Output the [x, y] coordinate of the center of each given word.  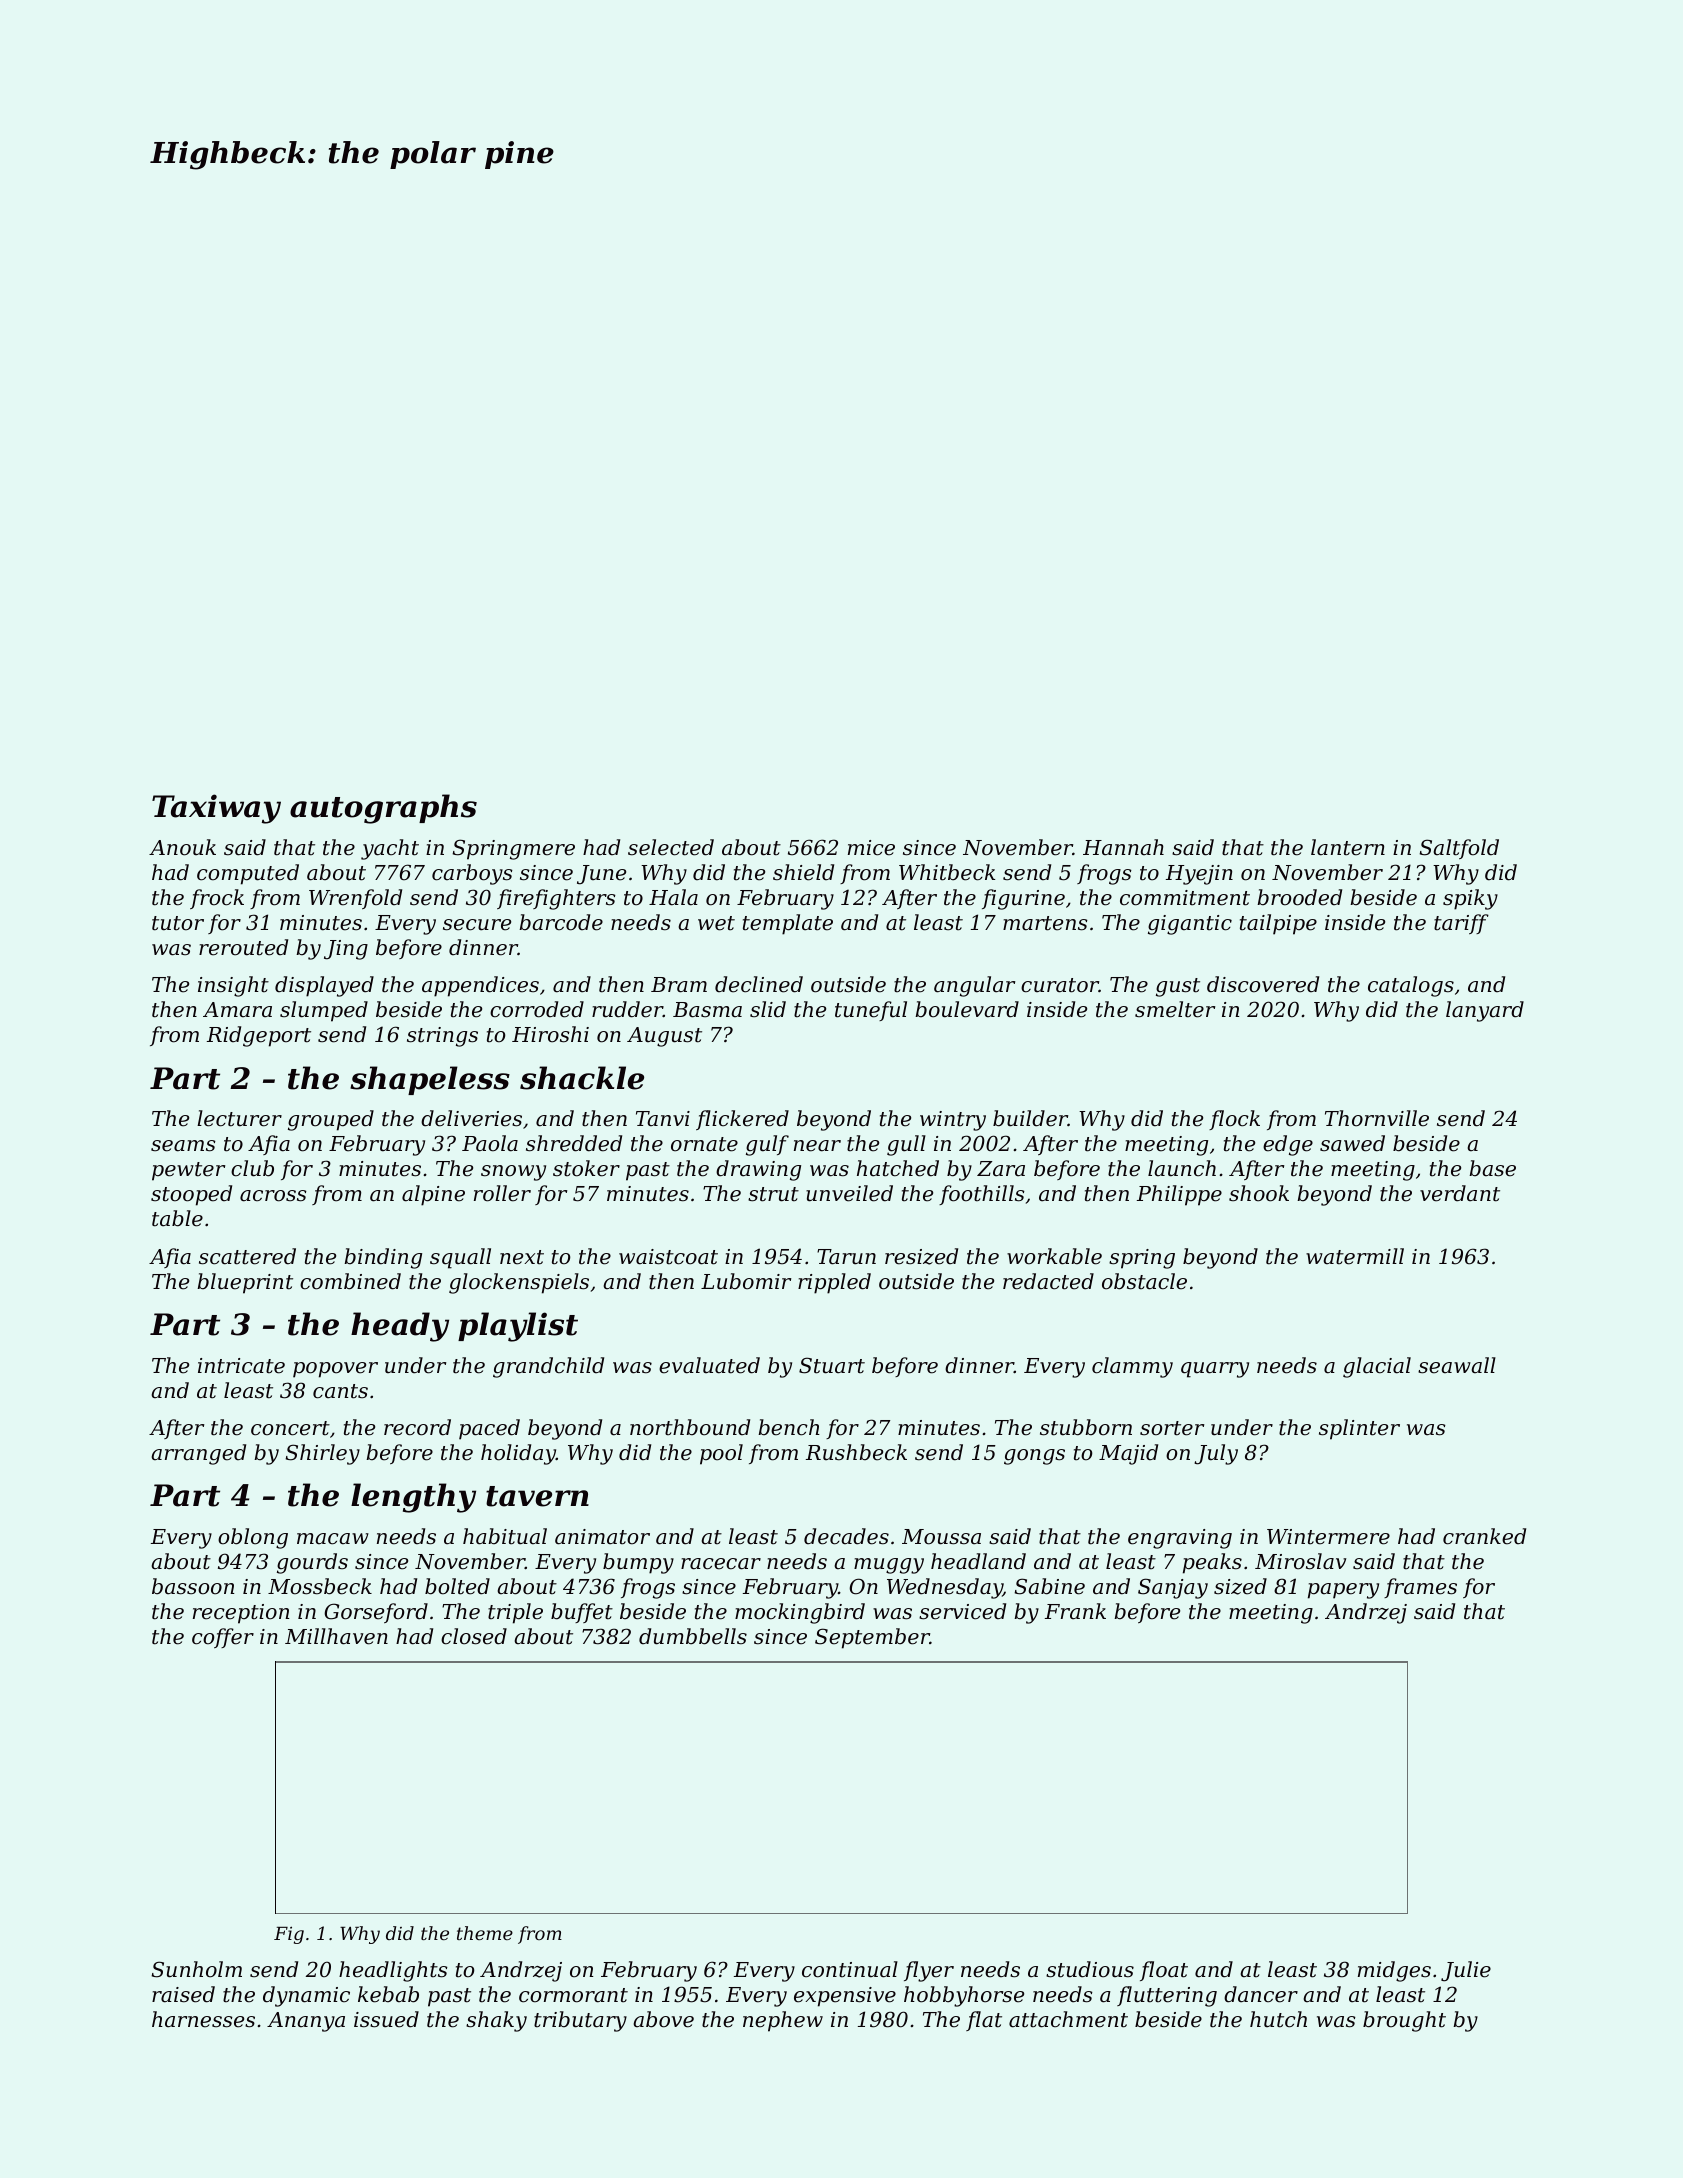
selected [671, 847]
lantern [1348, 847]
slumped [324, 1011]
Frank [1075, 1611]
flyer [929, 1971]
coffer [223, 1638]
